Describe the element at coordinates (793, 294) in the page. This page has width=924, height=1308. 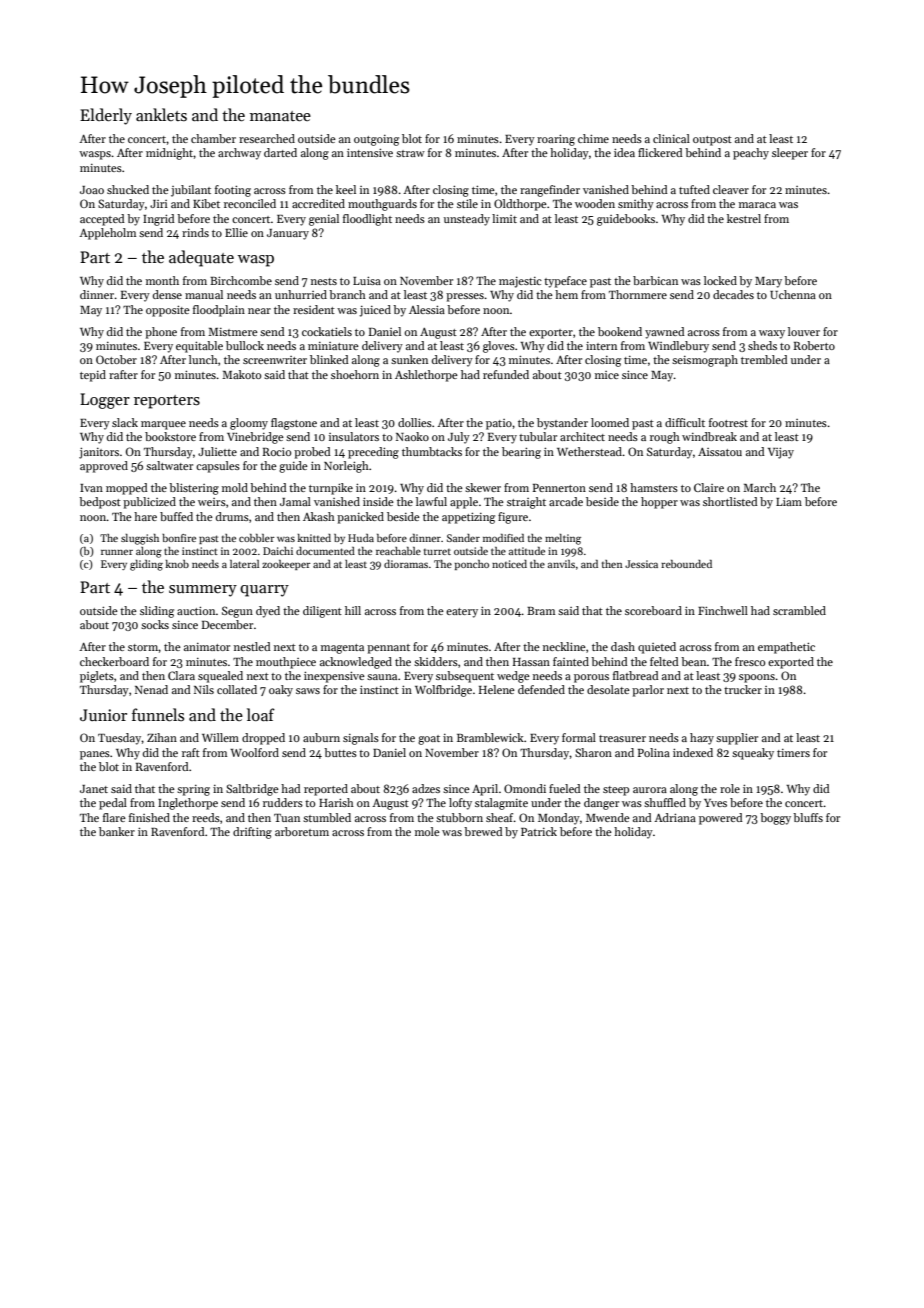
I see `Uchenna` at that location.
